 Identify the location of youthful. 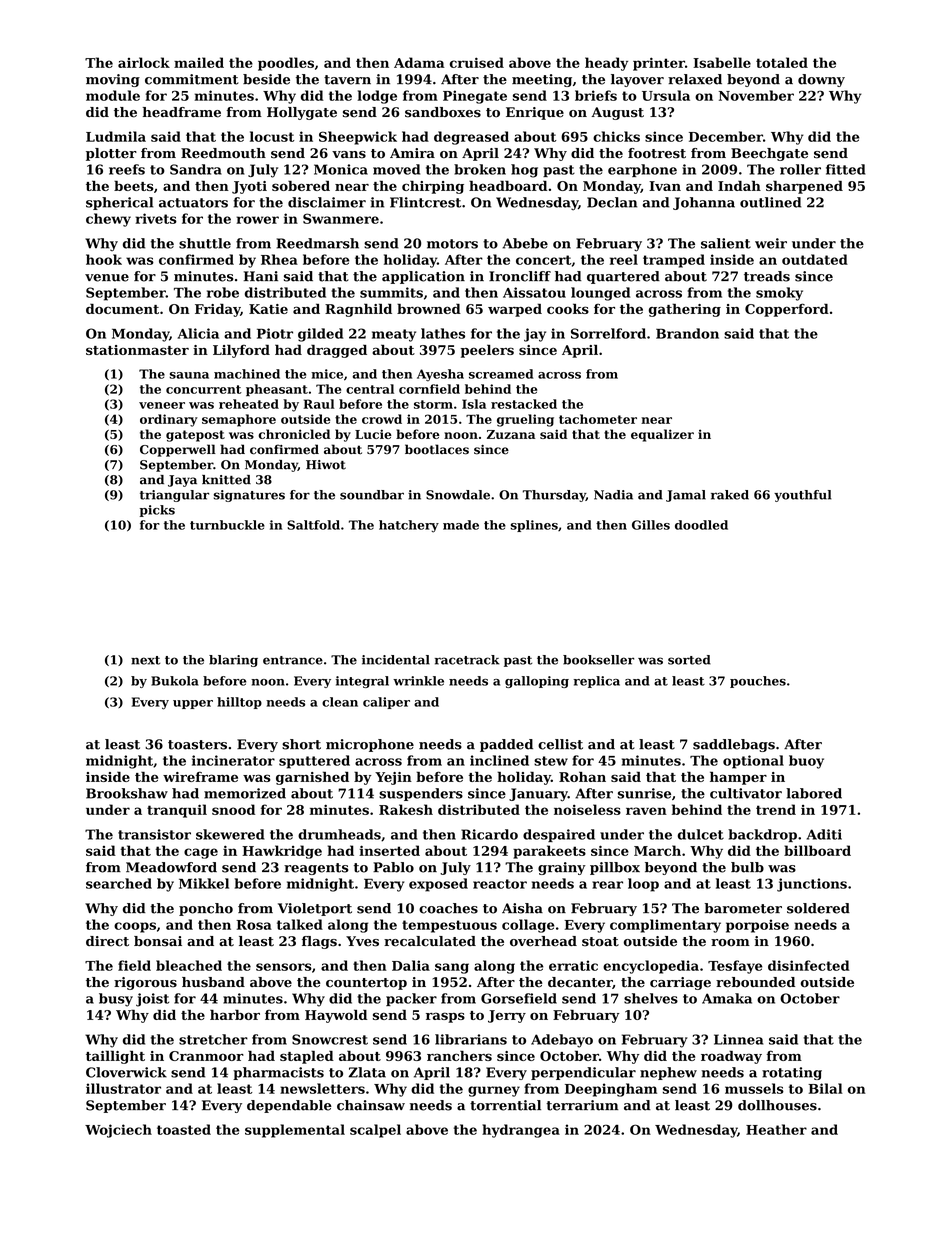
(802, 496).
